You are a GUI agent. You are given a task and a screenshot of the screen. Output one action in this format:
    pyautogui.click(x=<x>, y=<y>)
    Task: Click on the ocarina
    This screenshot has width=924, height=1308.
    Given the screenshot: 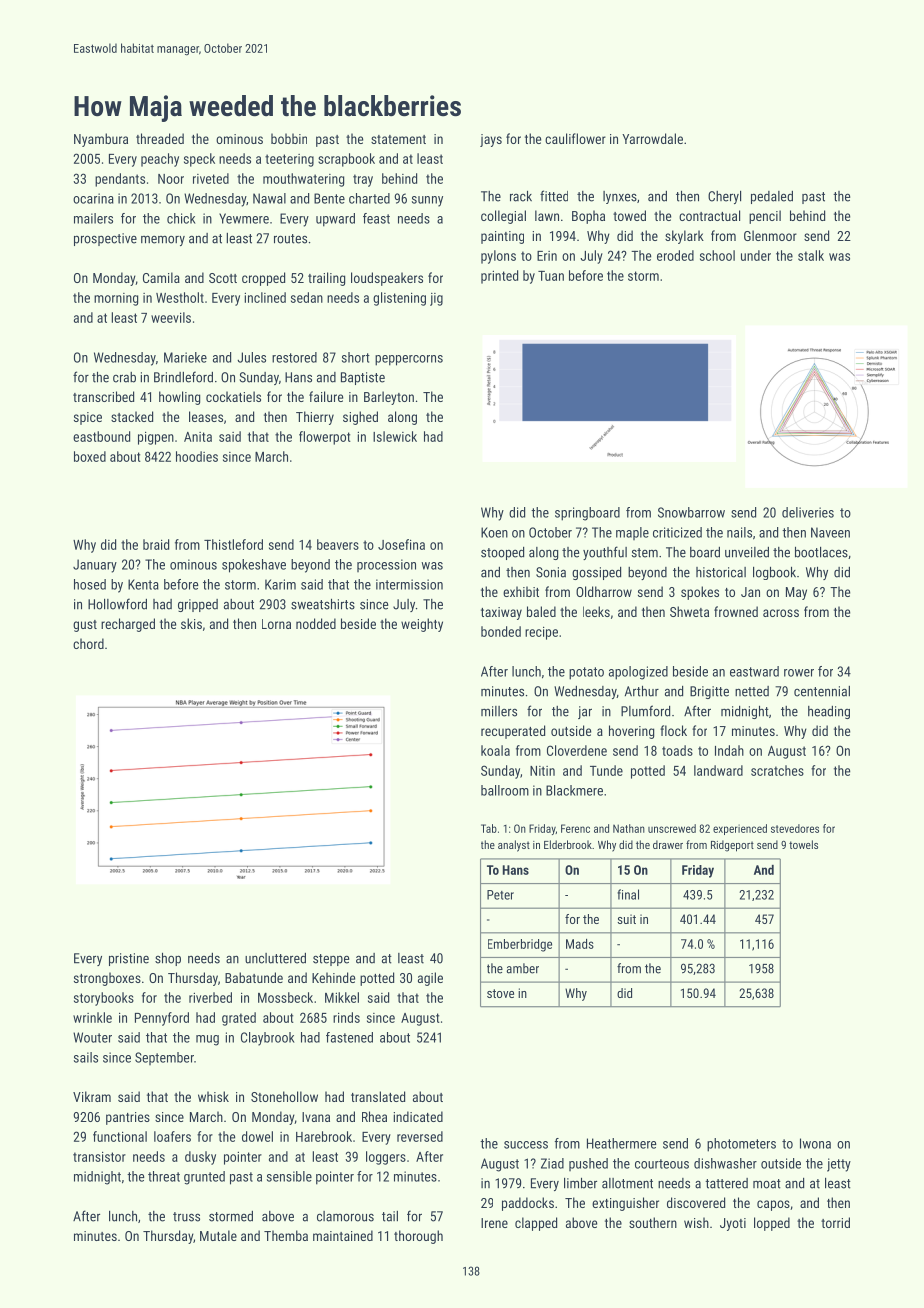 What is the action you would take?
    pyautogui.click(x=93, y=198)
